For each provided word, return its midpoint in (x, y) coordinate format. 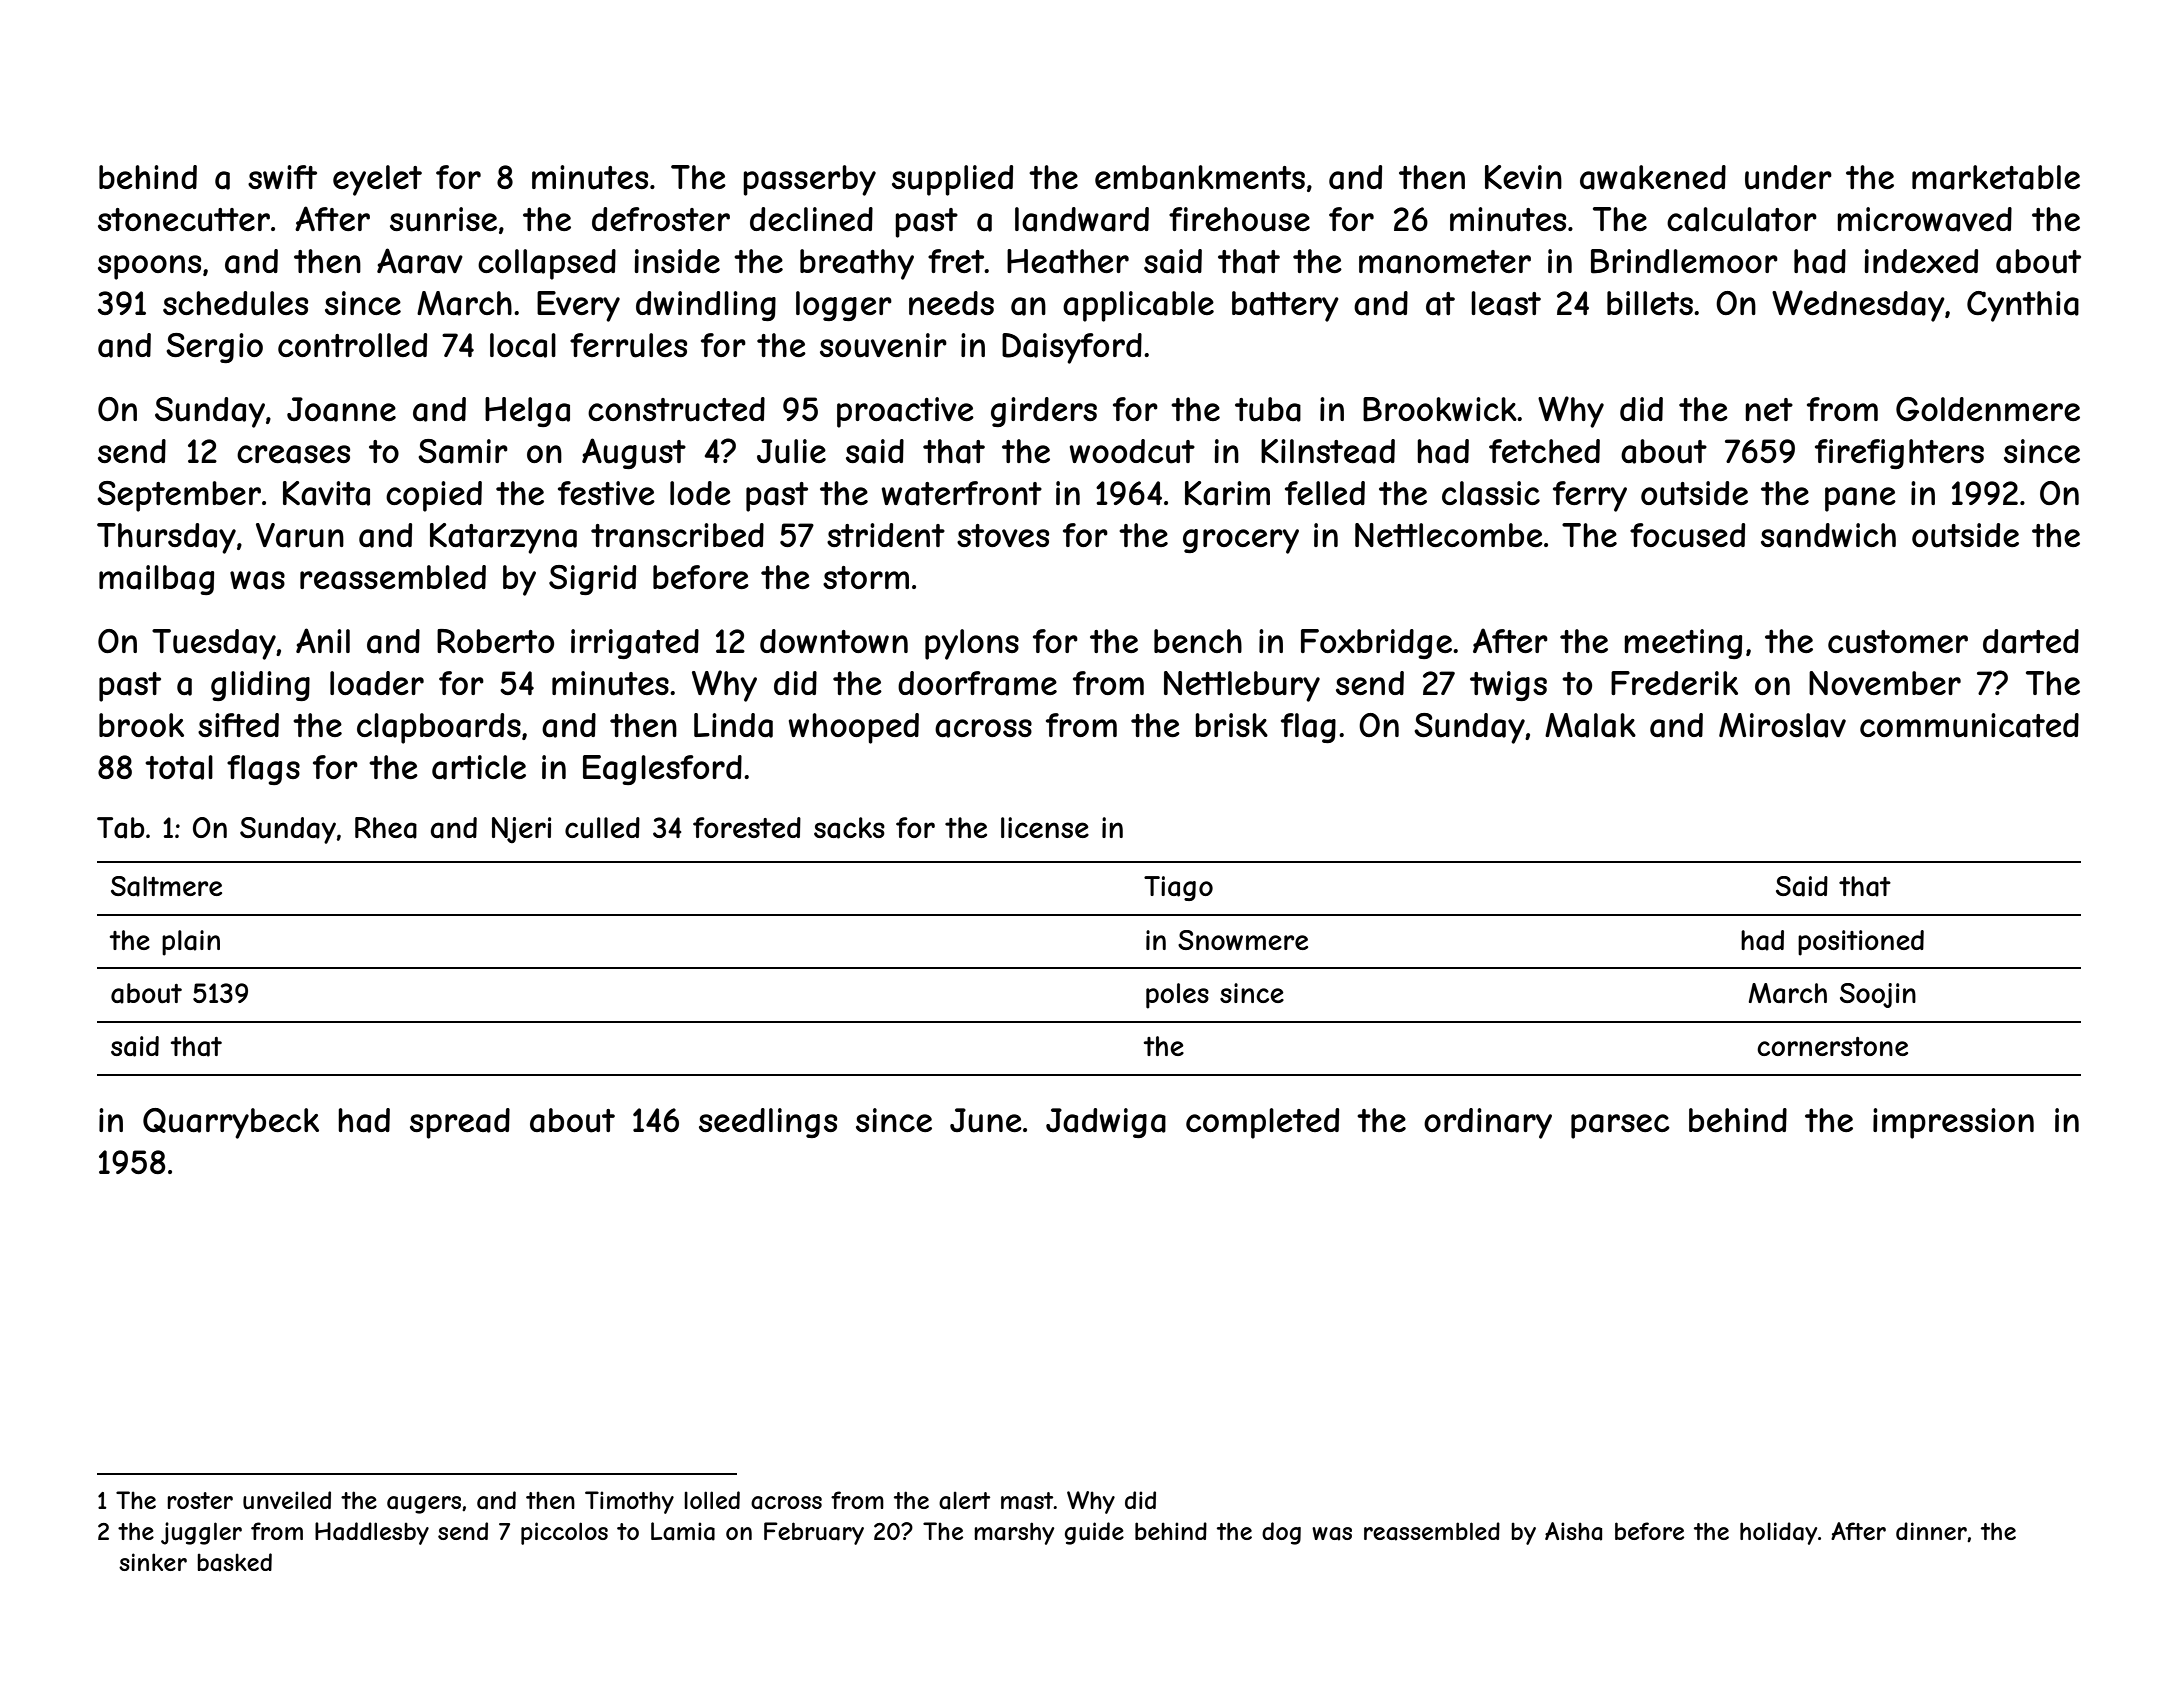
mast (1027, 1501)
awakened (1653, 177)
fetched (1544, 451)
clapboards (439, 728)
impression (1953, 1123)
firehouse (1239, 219)
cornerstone (1832, 1046)
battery (1285, 306)
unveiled (287, 1500)
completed (1262, 1123)
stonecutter (184, 220)
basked (234, 1562)
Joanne (341, 409)
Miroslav (1782, 725)
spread (460, 1123)
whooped (854, 728)
